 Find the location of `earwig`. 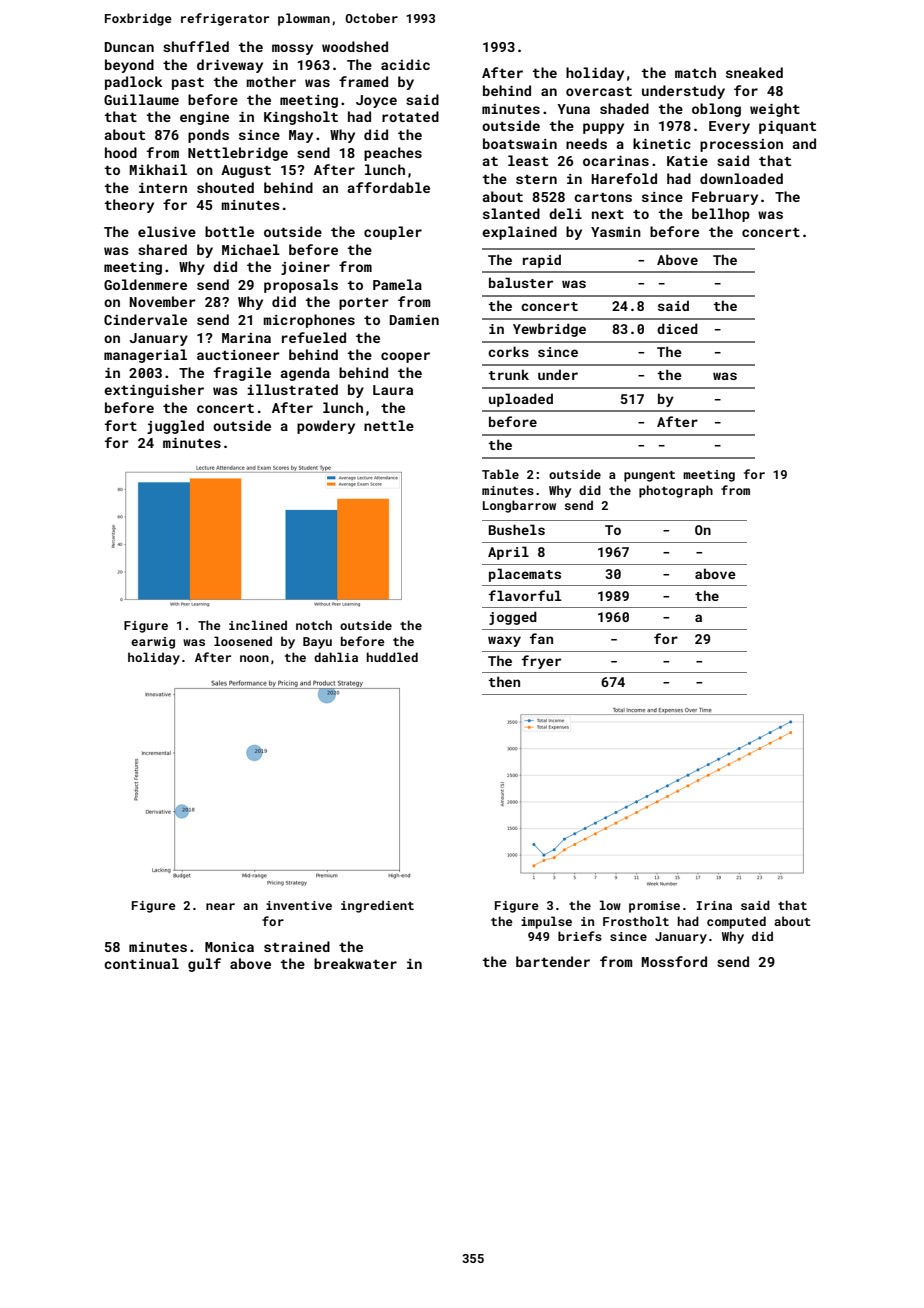

earwig is located at coordinates (153, 643).
